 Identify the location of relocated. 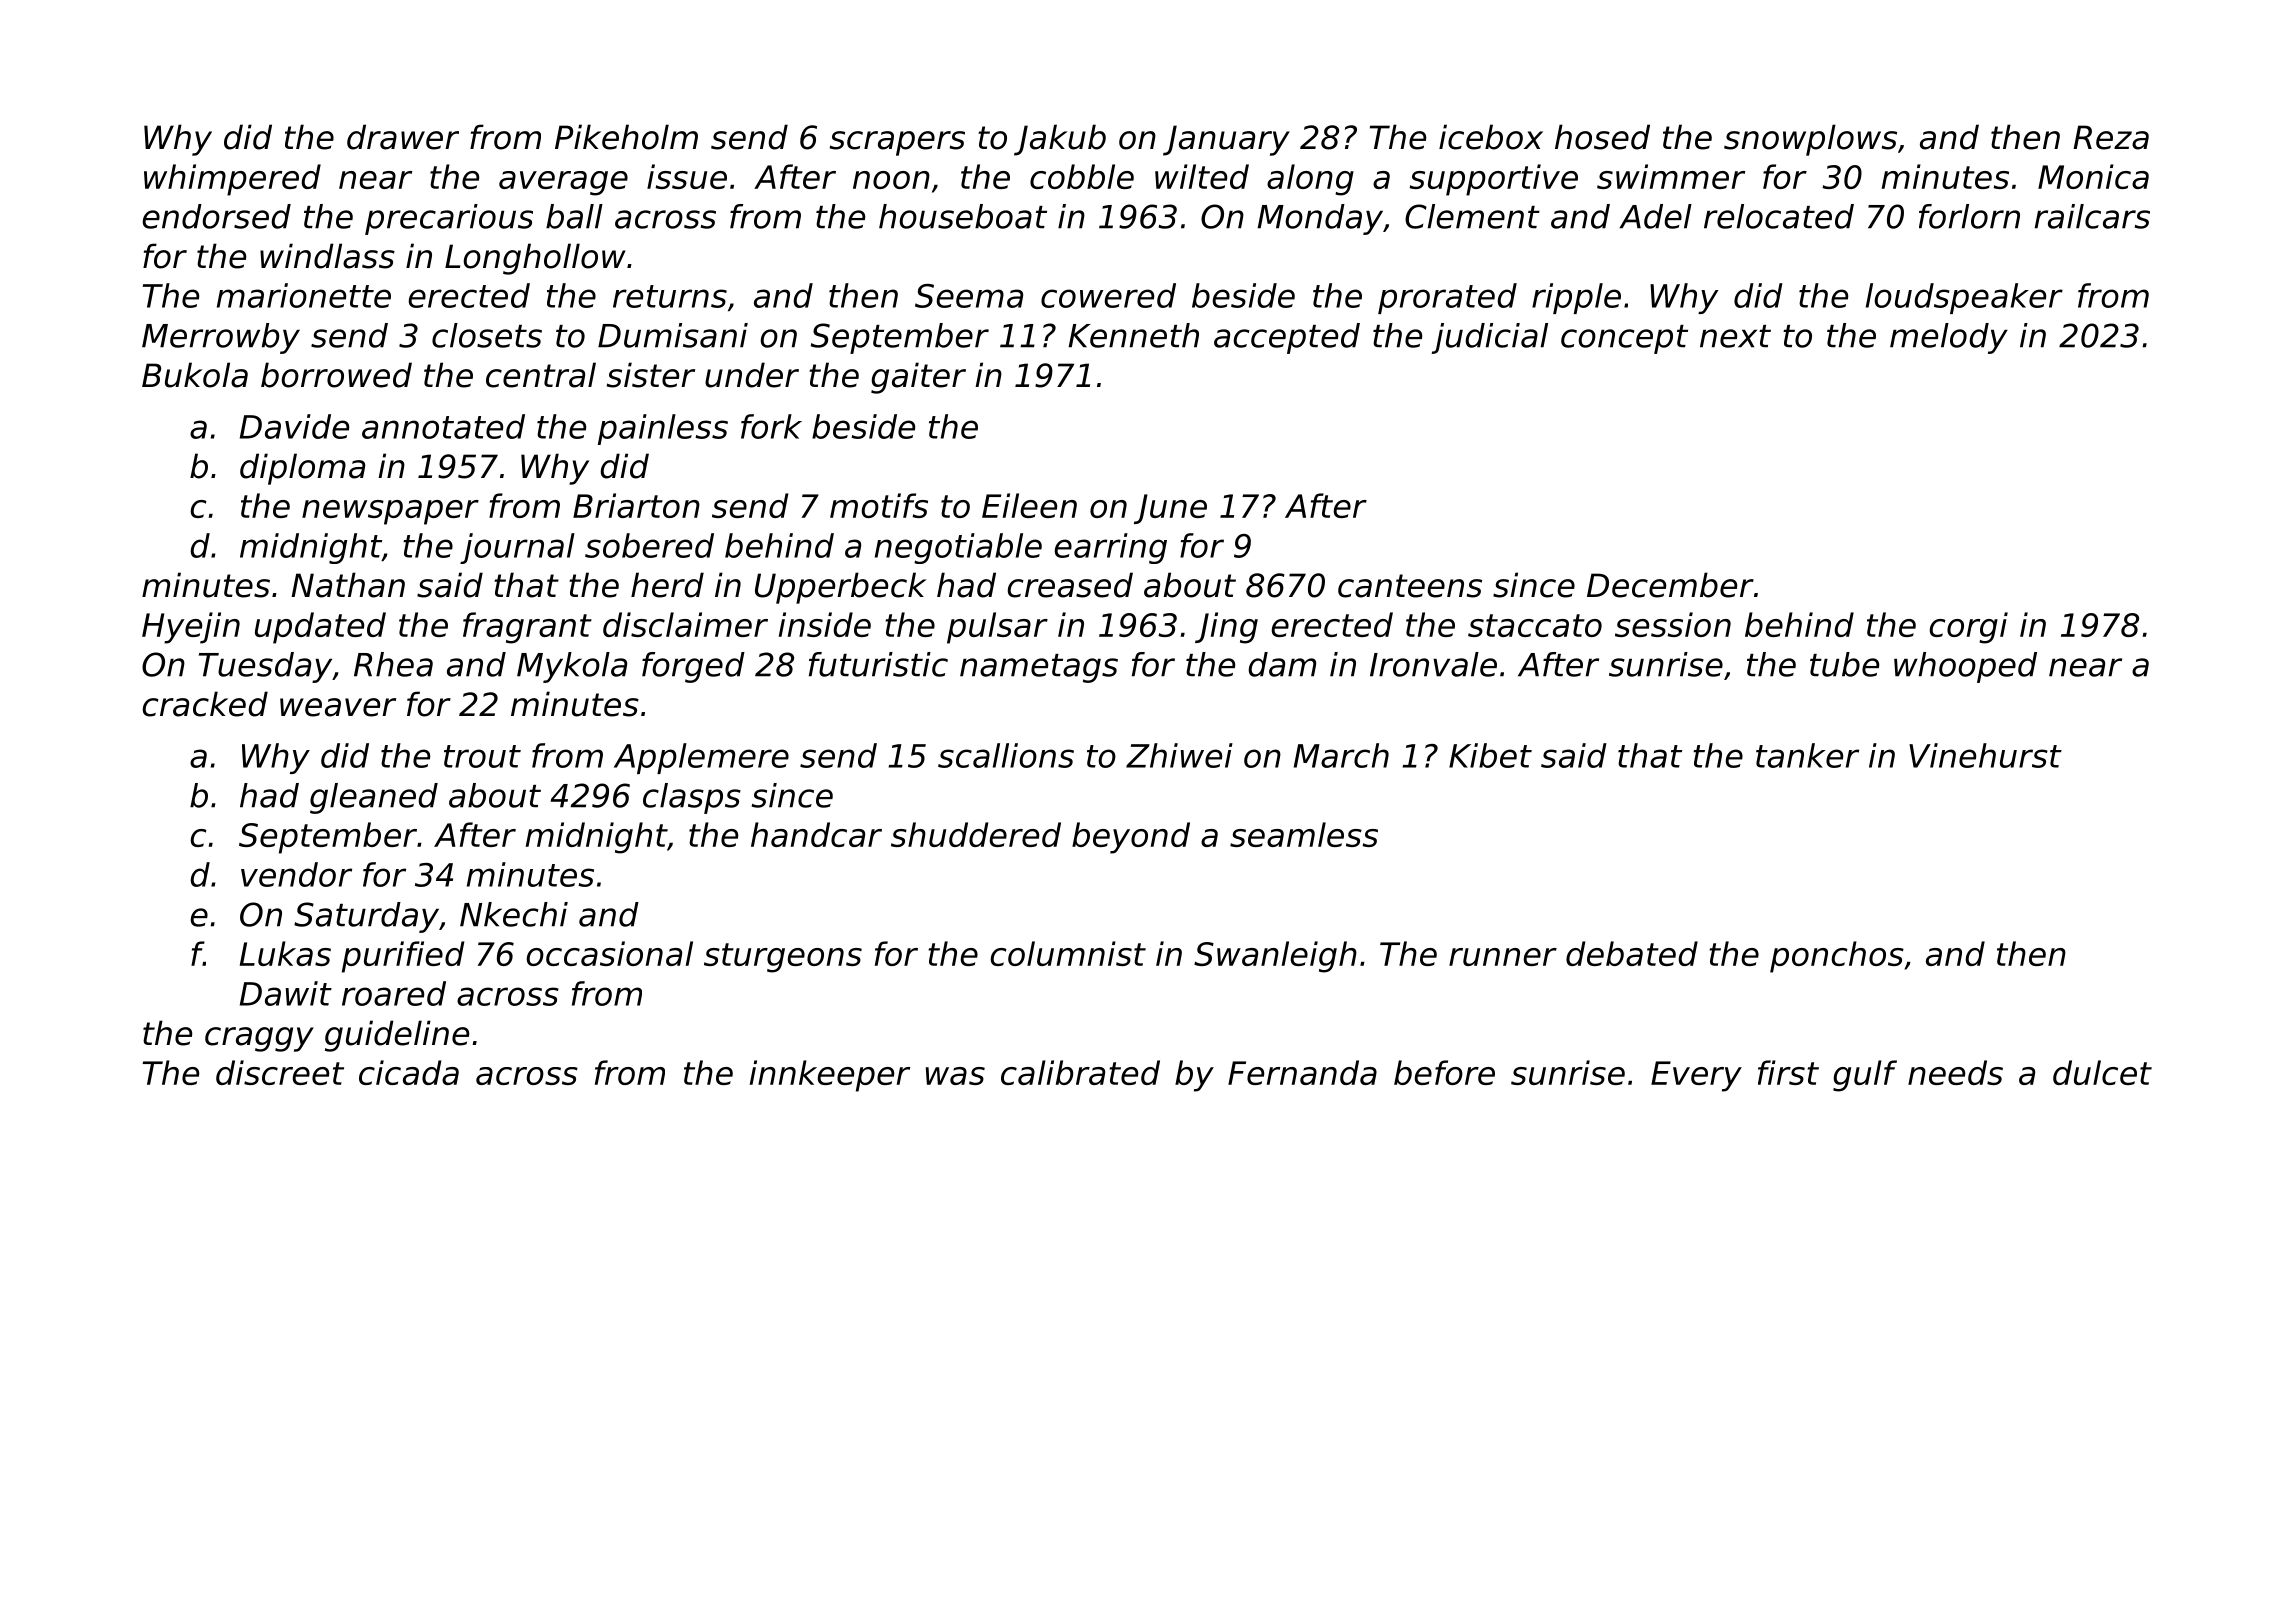
(1779, 216).
